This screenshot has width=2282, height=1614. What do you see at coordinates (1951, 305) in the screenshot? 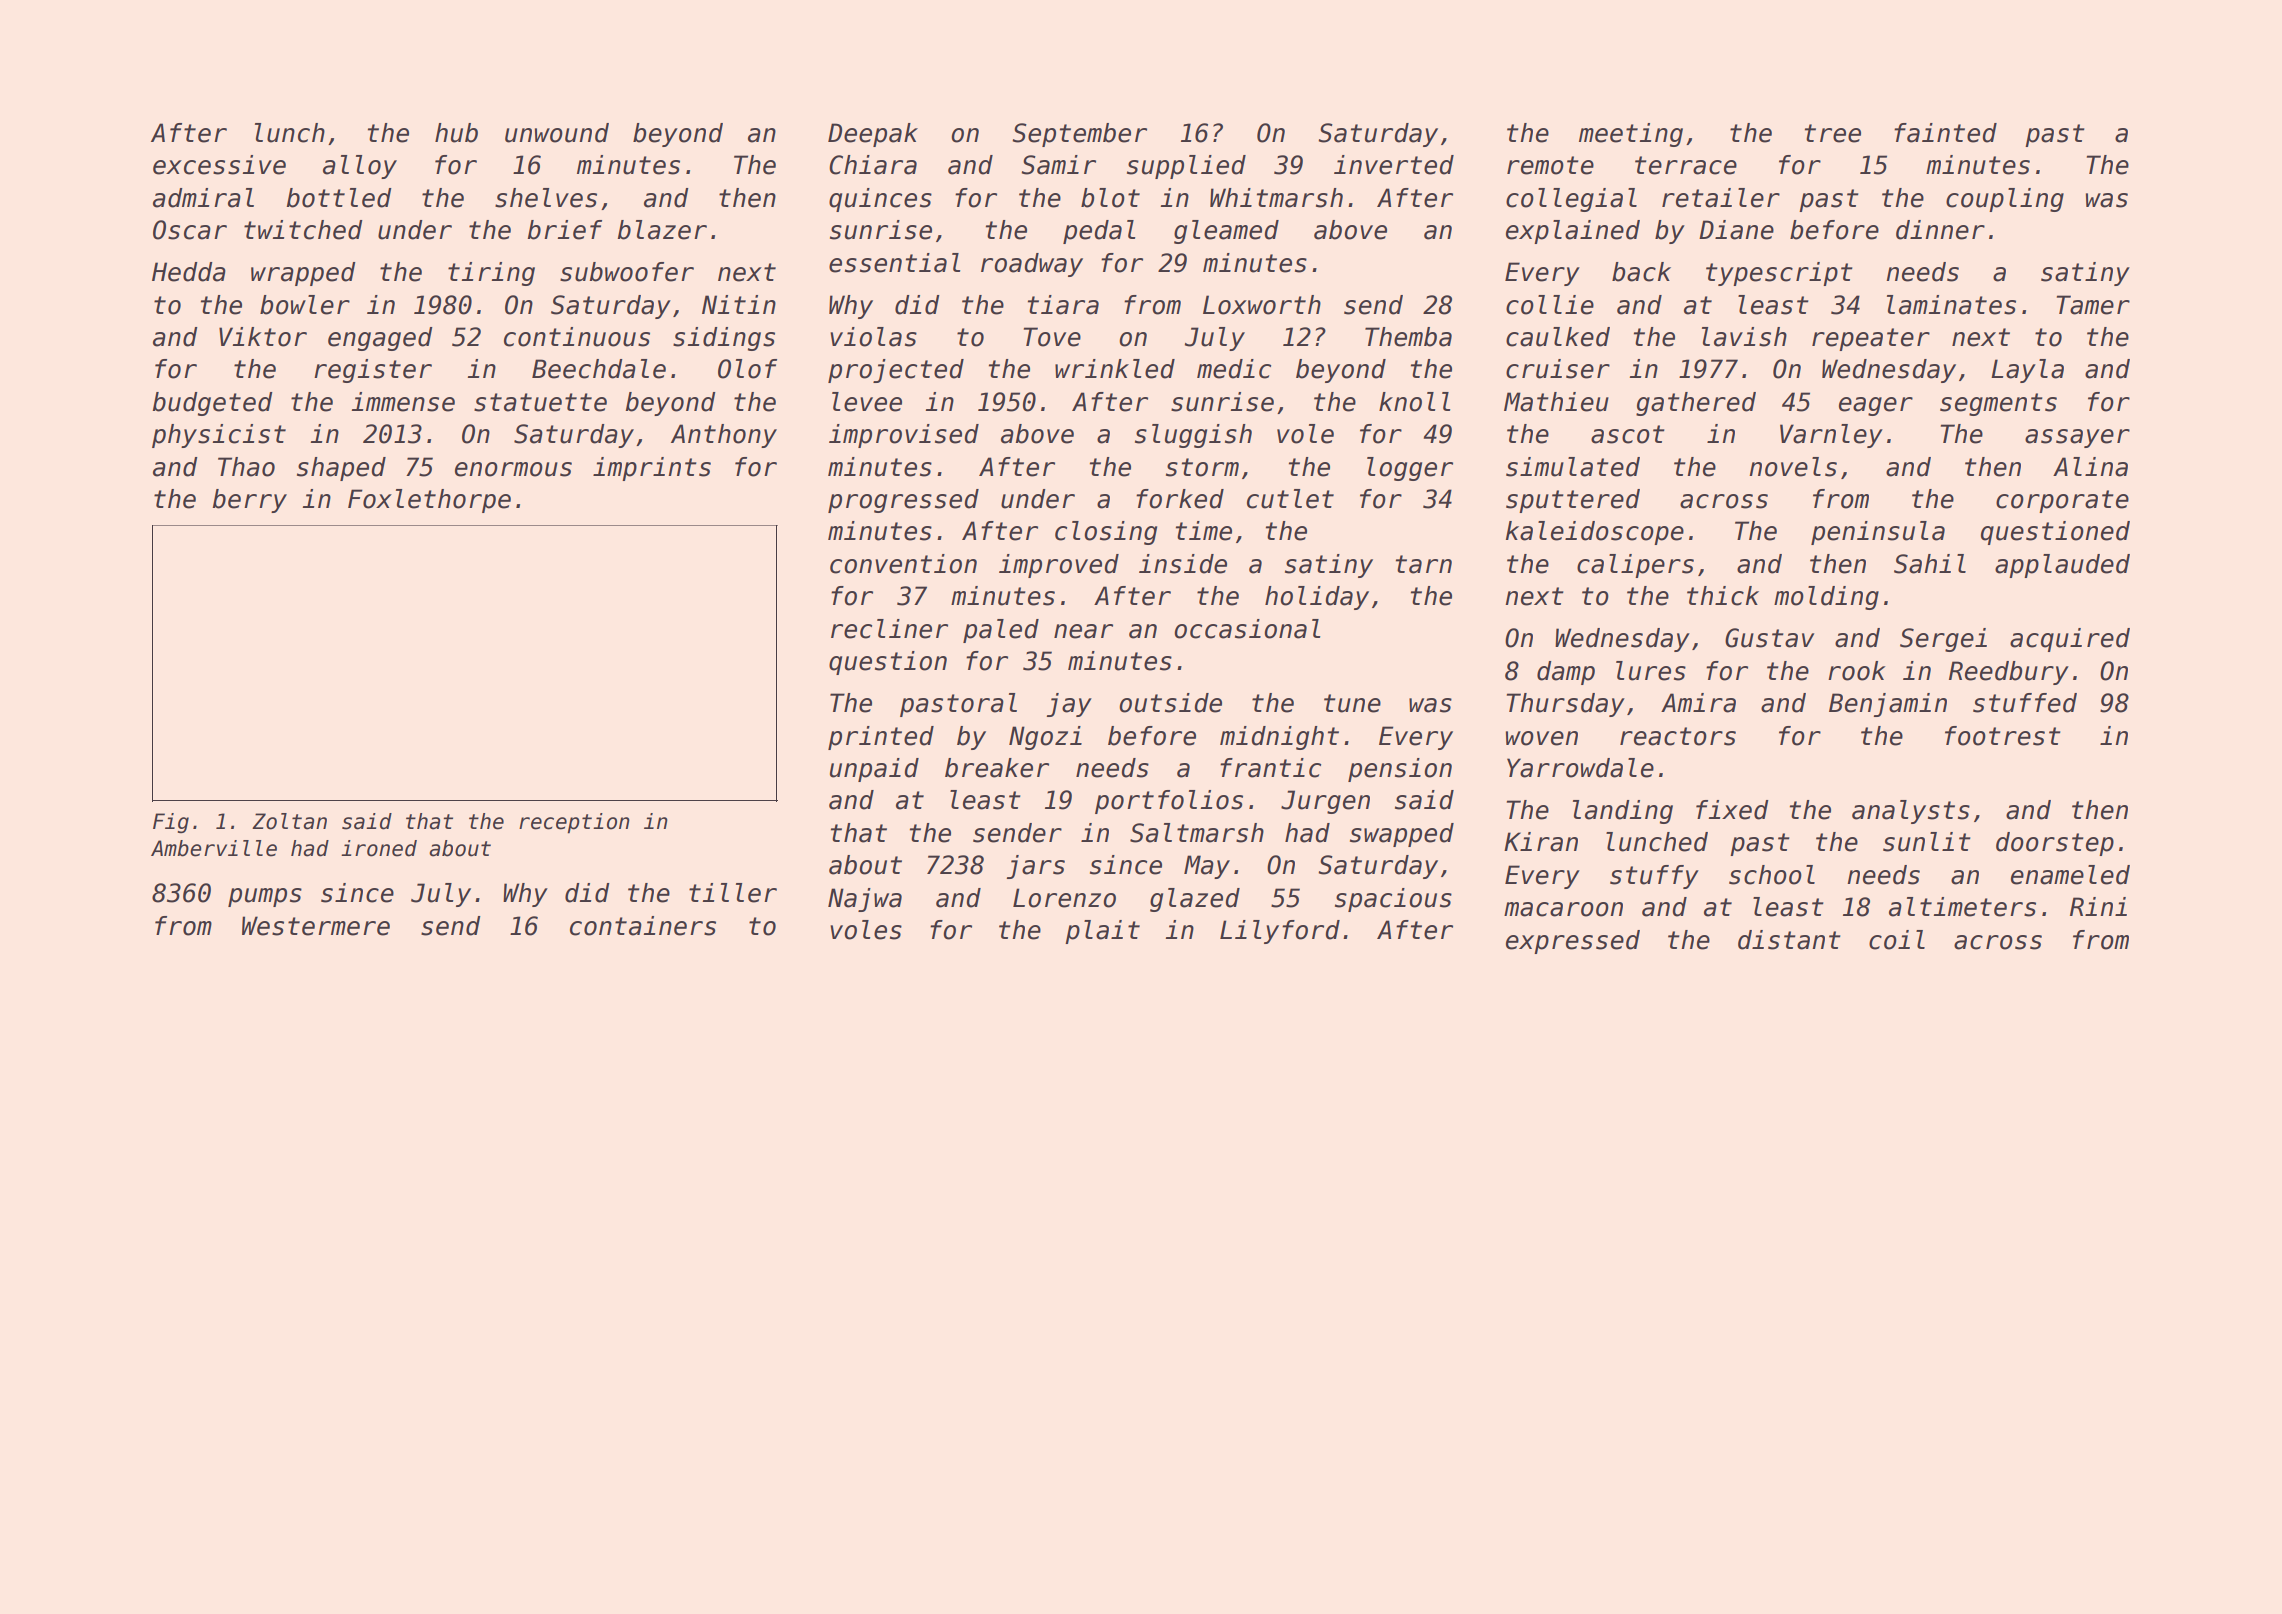
I see `laminates` at bounding box center [1951, 305].
